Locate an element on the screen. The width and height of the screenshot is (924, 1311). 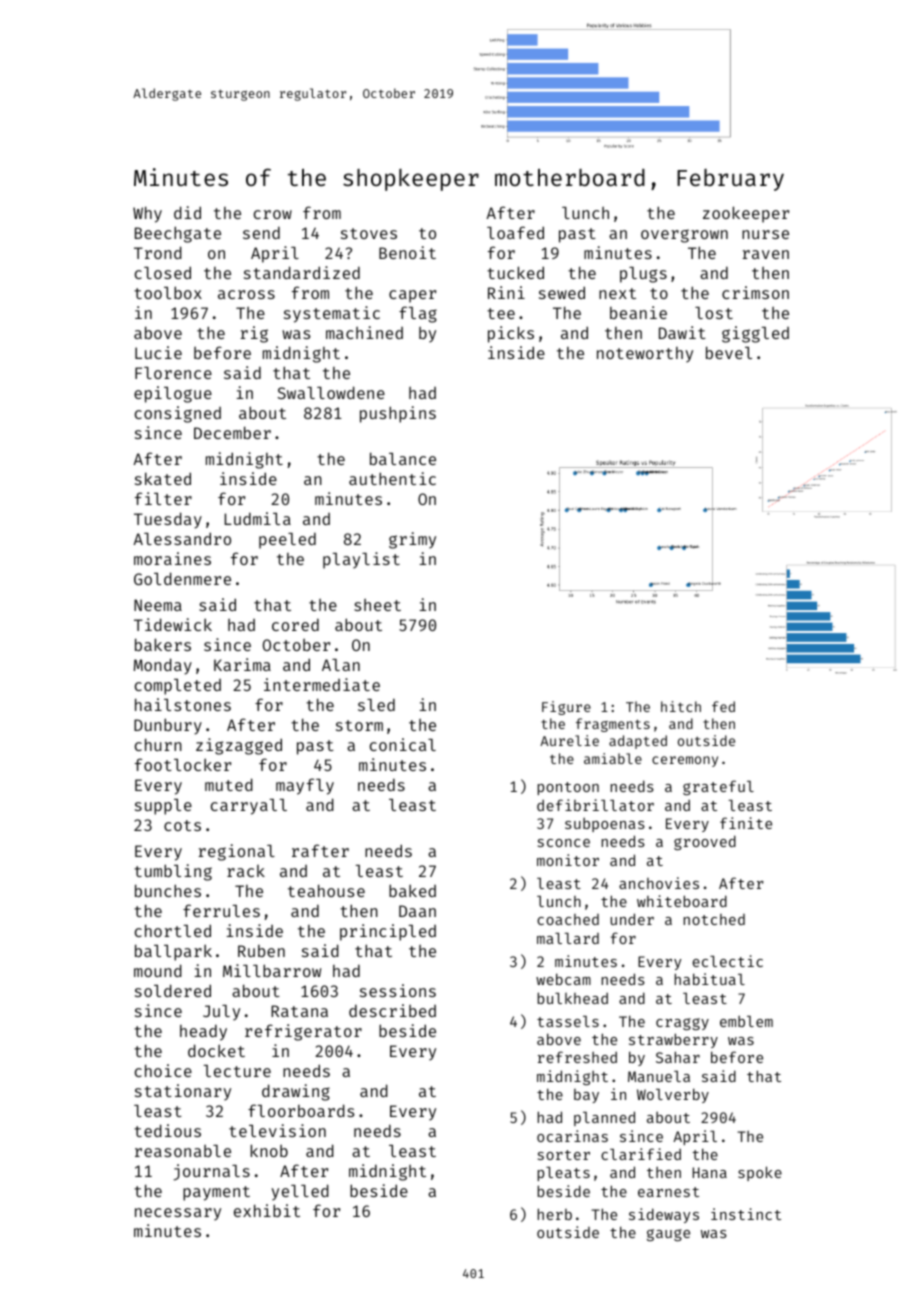
grateful is located at coordinates (718, 787).
